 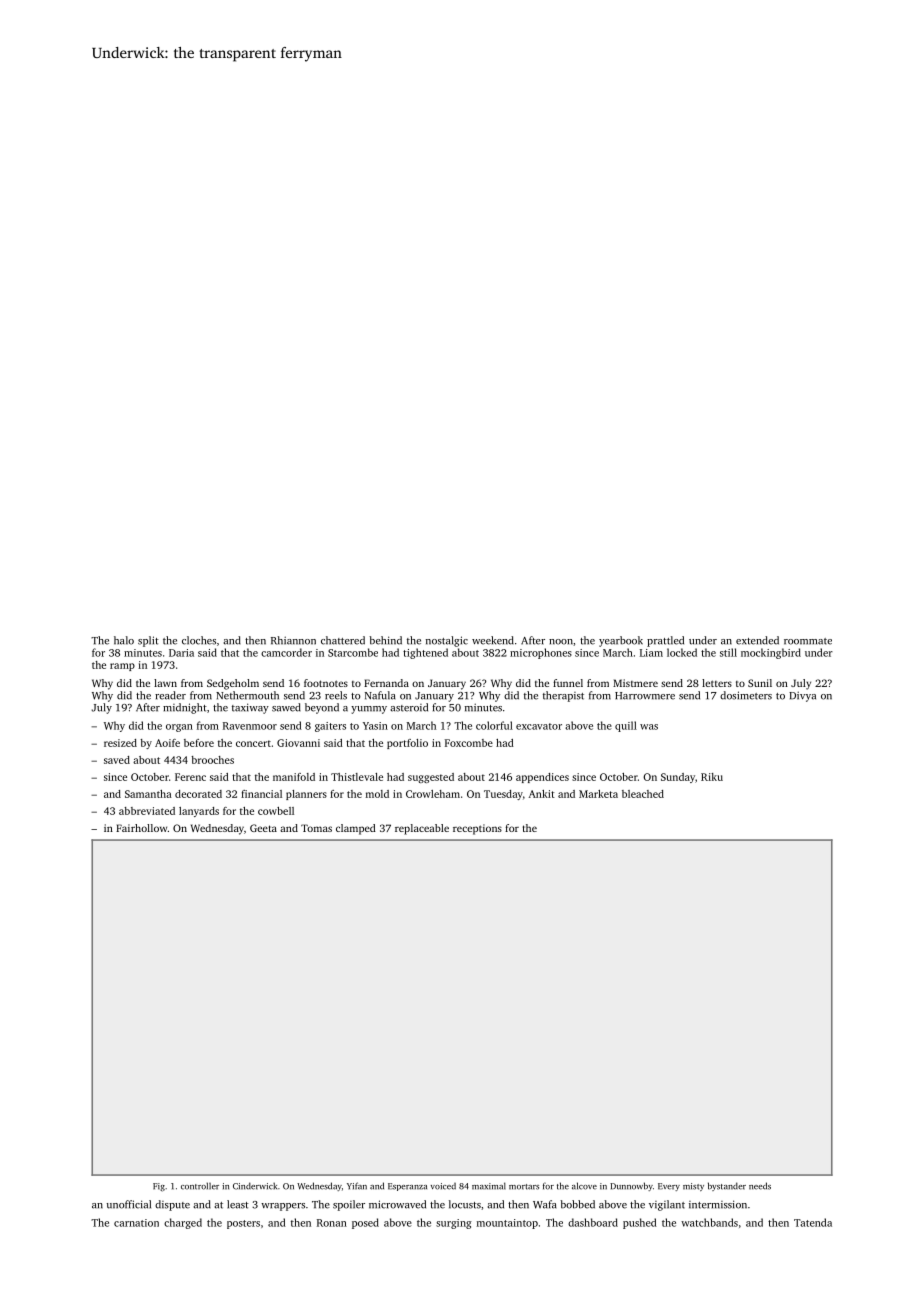 I want to click on bleached, so click(x=643, y=794).
